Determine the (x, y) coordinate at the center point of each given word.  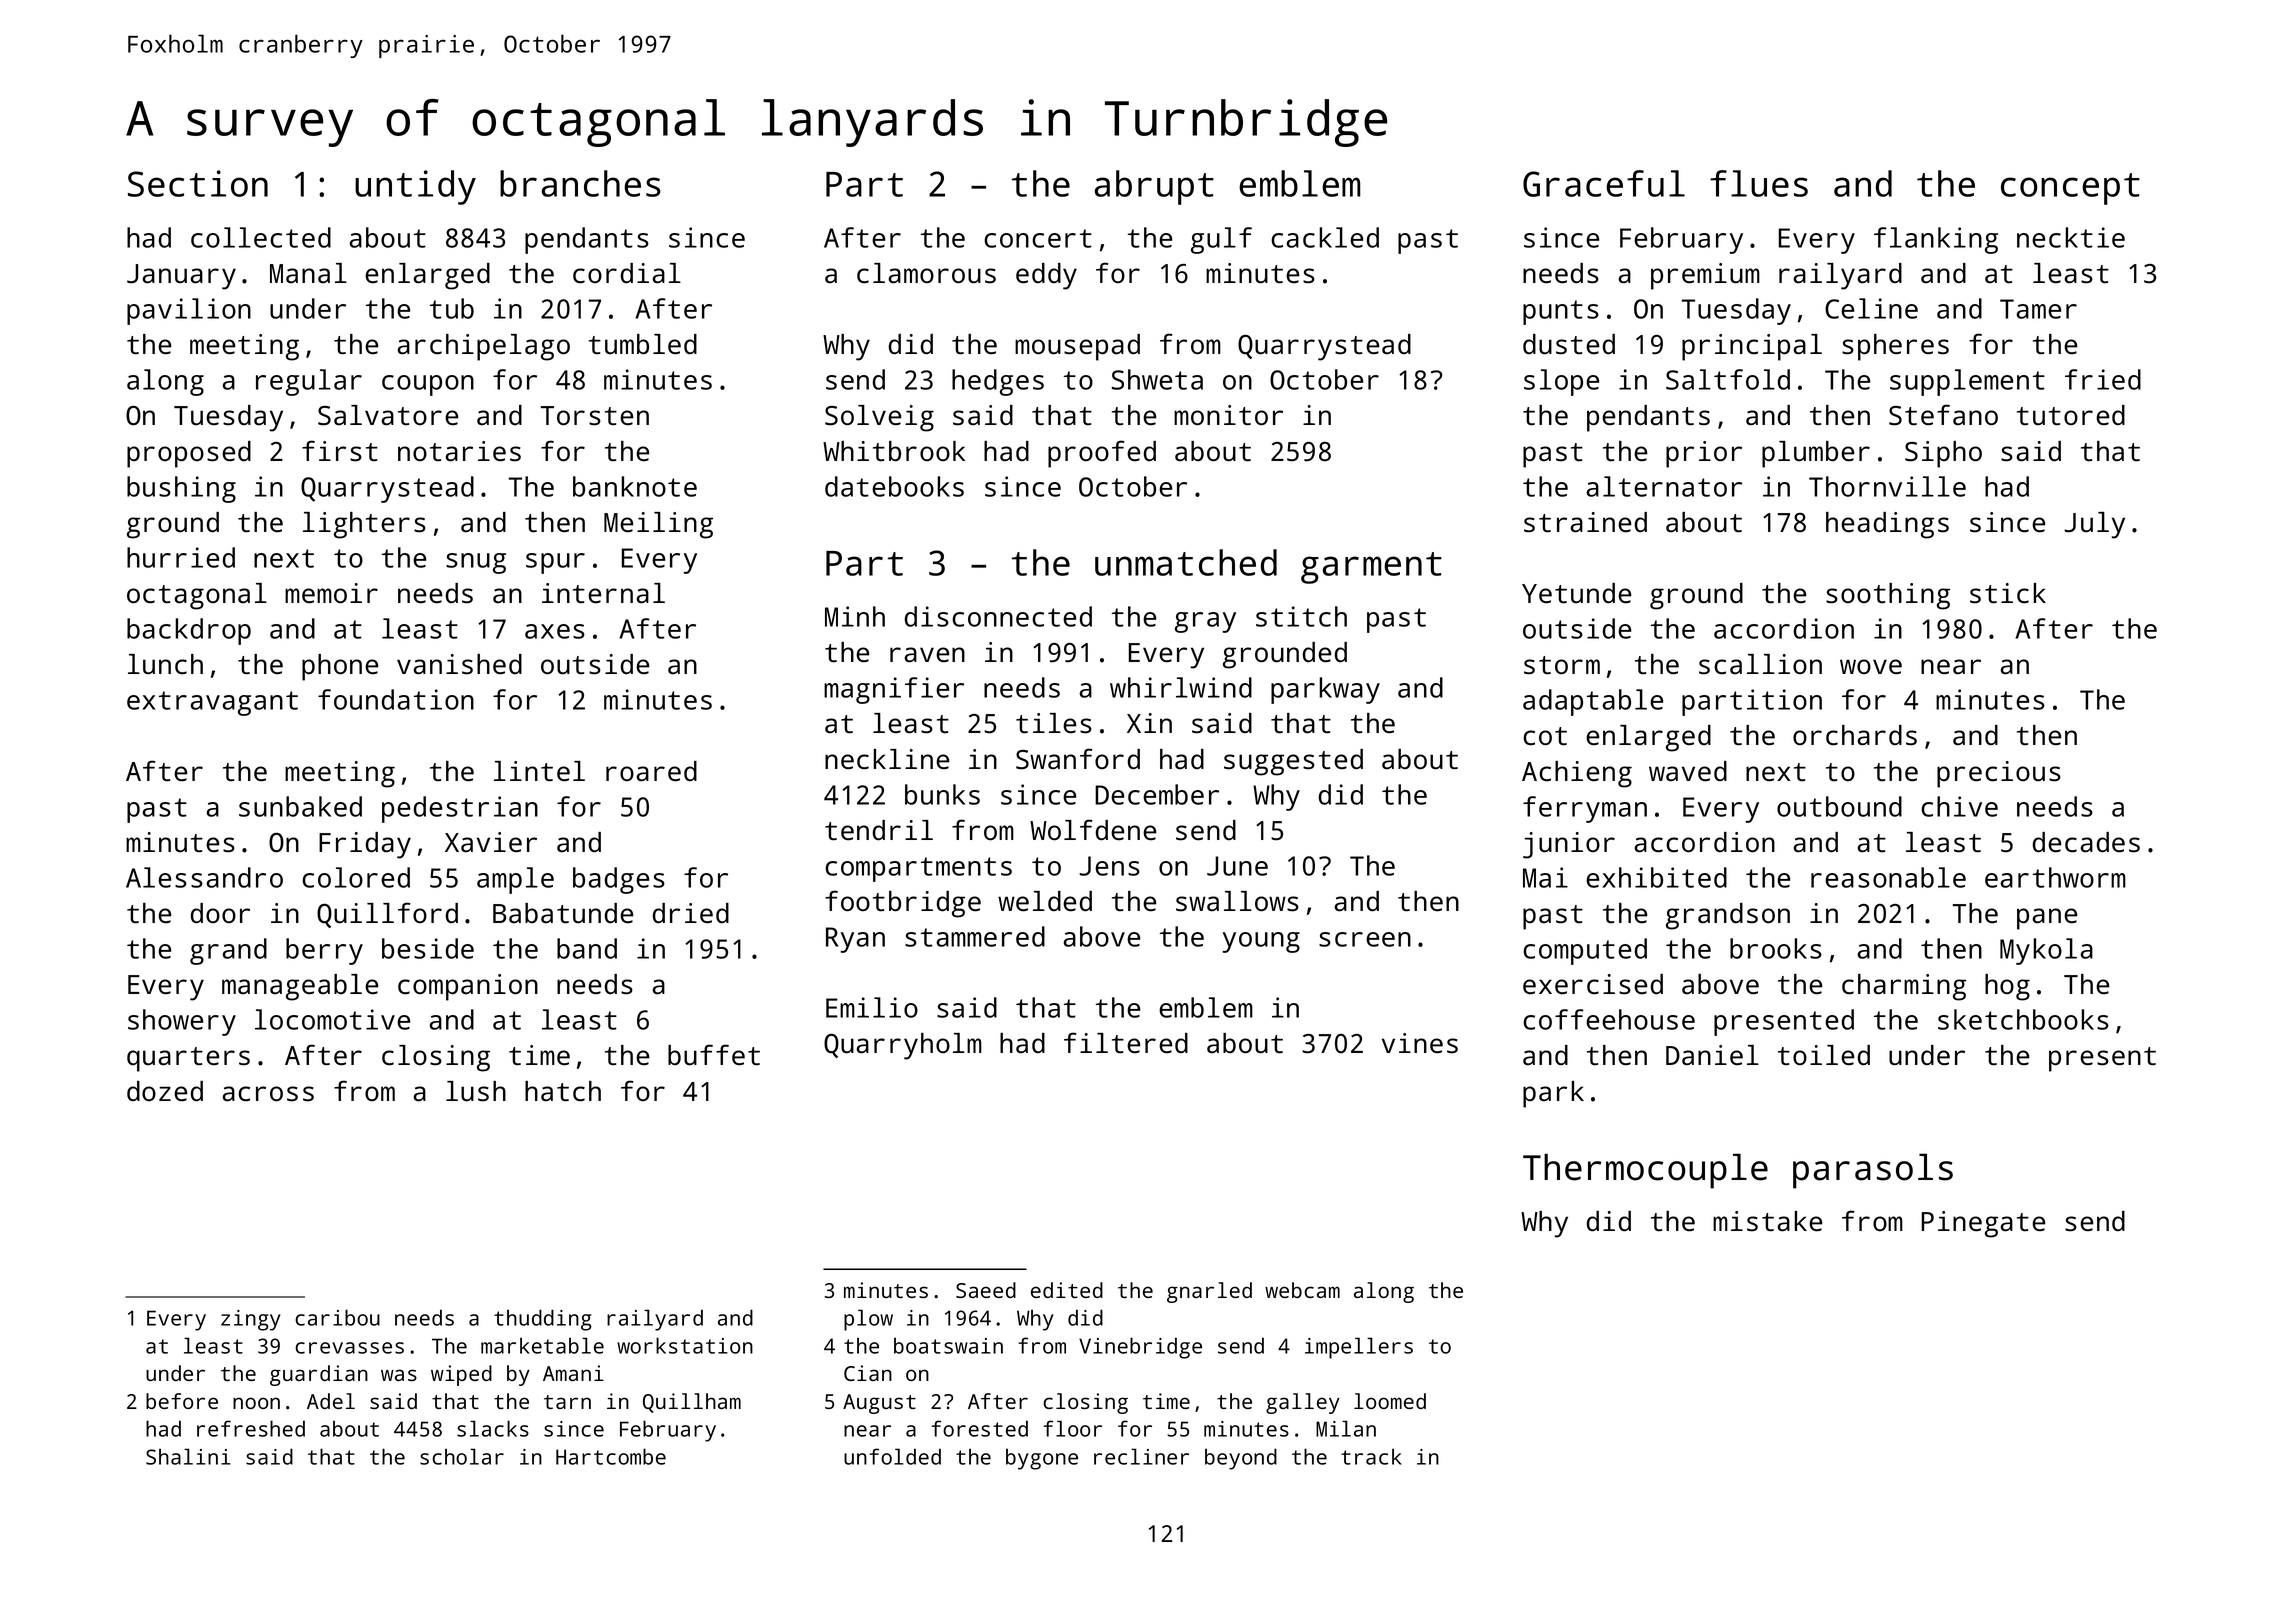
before (182, 1401)
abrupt (1154, 187)
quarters (188, 1059)
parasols (1873, 1171)
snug (476, 563)
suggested (1293, 762)
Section (198, 183)
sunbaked (300, 806)
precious (1999, 774)
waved (1688, 771)
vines (1420, 1043)
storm (1562, 665)
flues (1759, 183)
